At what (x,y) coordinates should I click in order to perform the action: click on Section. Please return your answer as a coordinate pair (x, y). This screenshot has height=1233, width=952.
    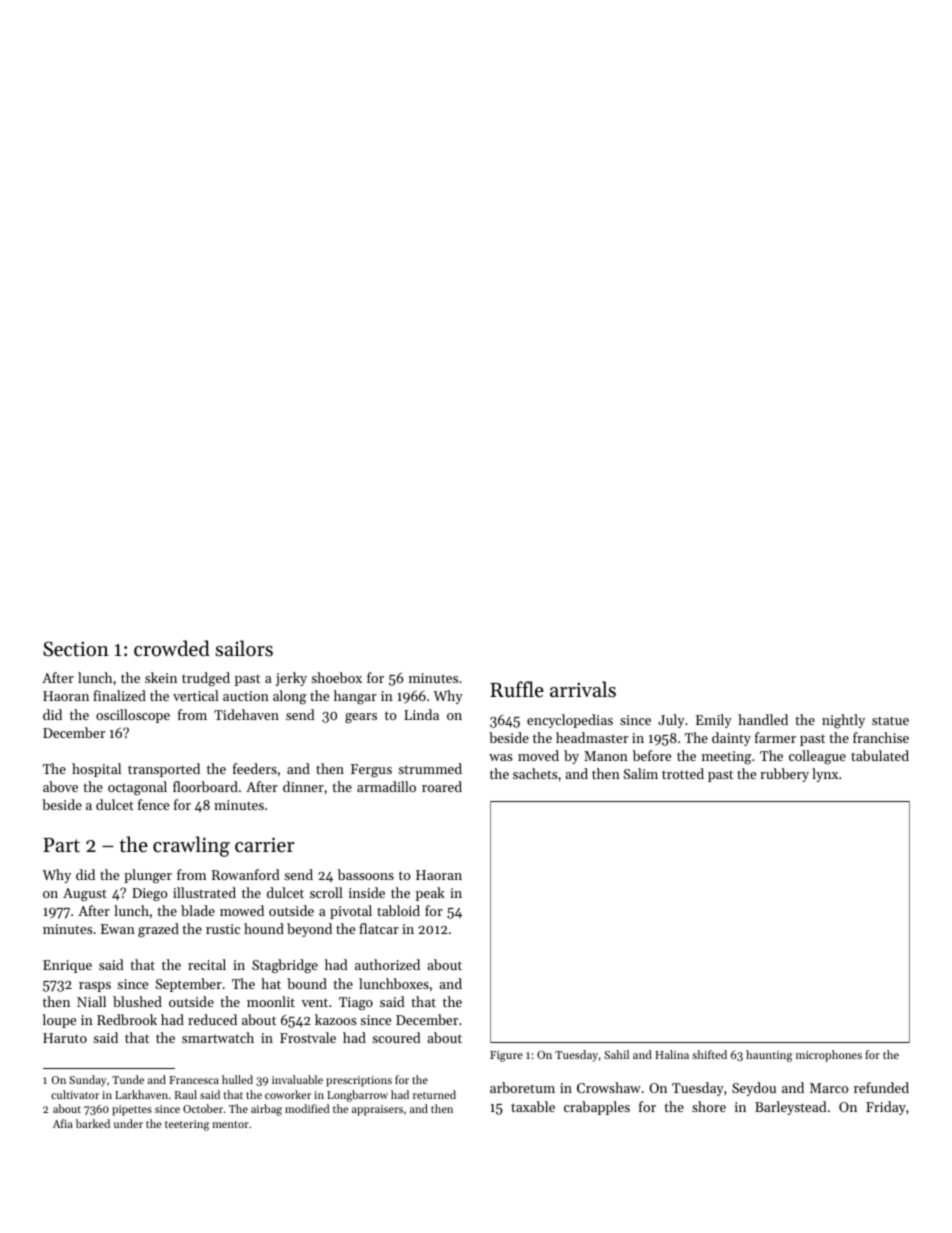
    Looking at the image, I should click on (76, 649).
